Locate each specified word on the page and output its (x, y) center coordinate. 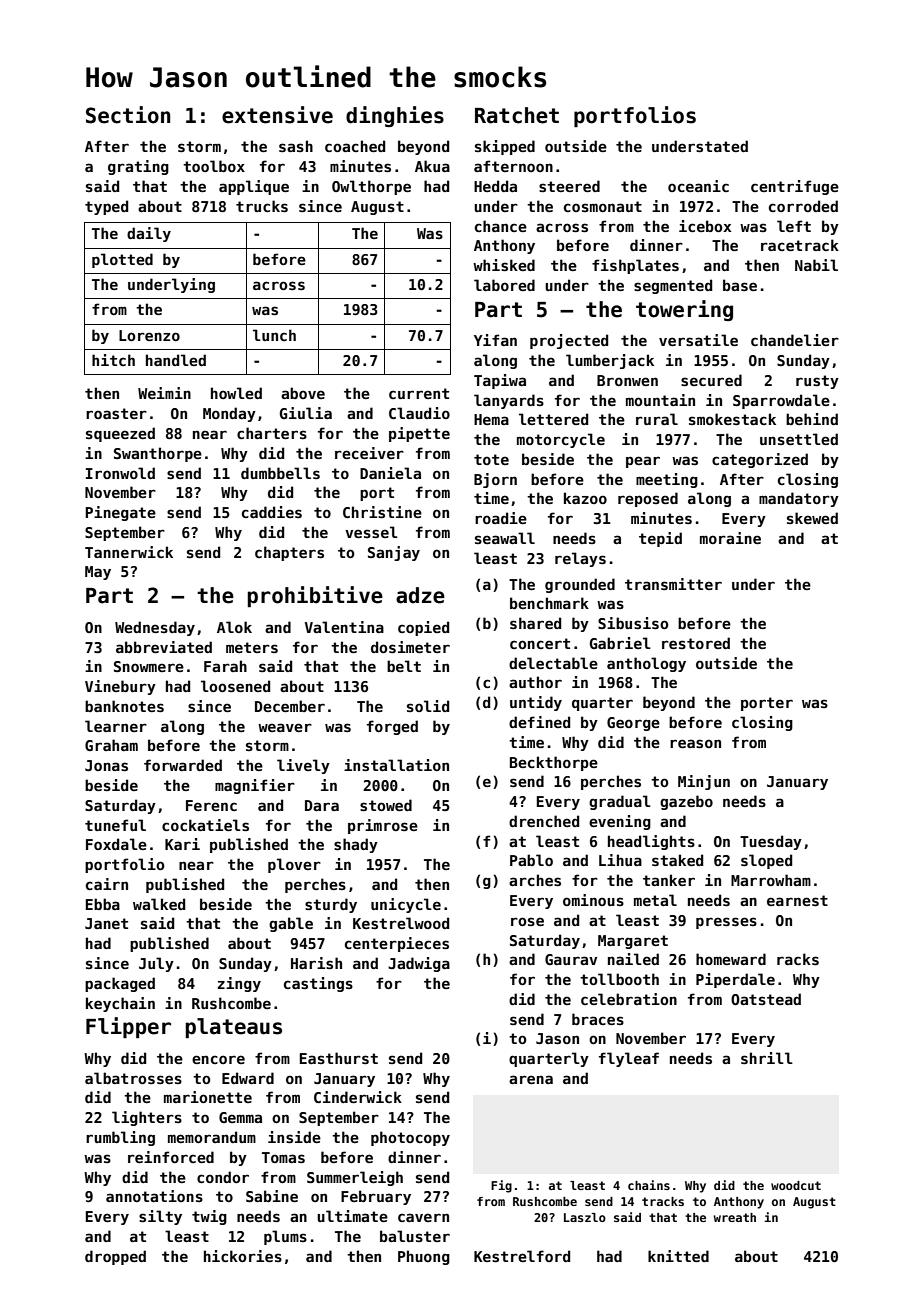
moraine (730, 538)
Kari (182, 844)
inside (294, 1137)
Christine (382, 512)
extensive (277, 115)
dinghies (395, 116)
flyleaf (629, 1059)
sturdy (331, 905)
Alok (234, 627)
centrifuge (795, 187)
